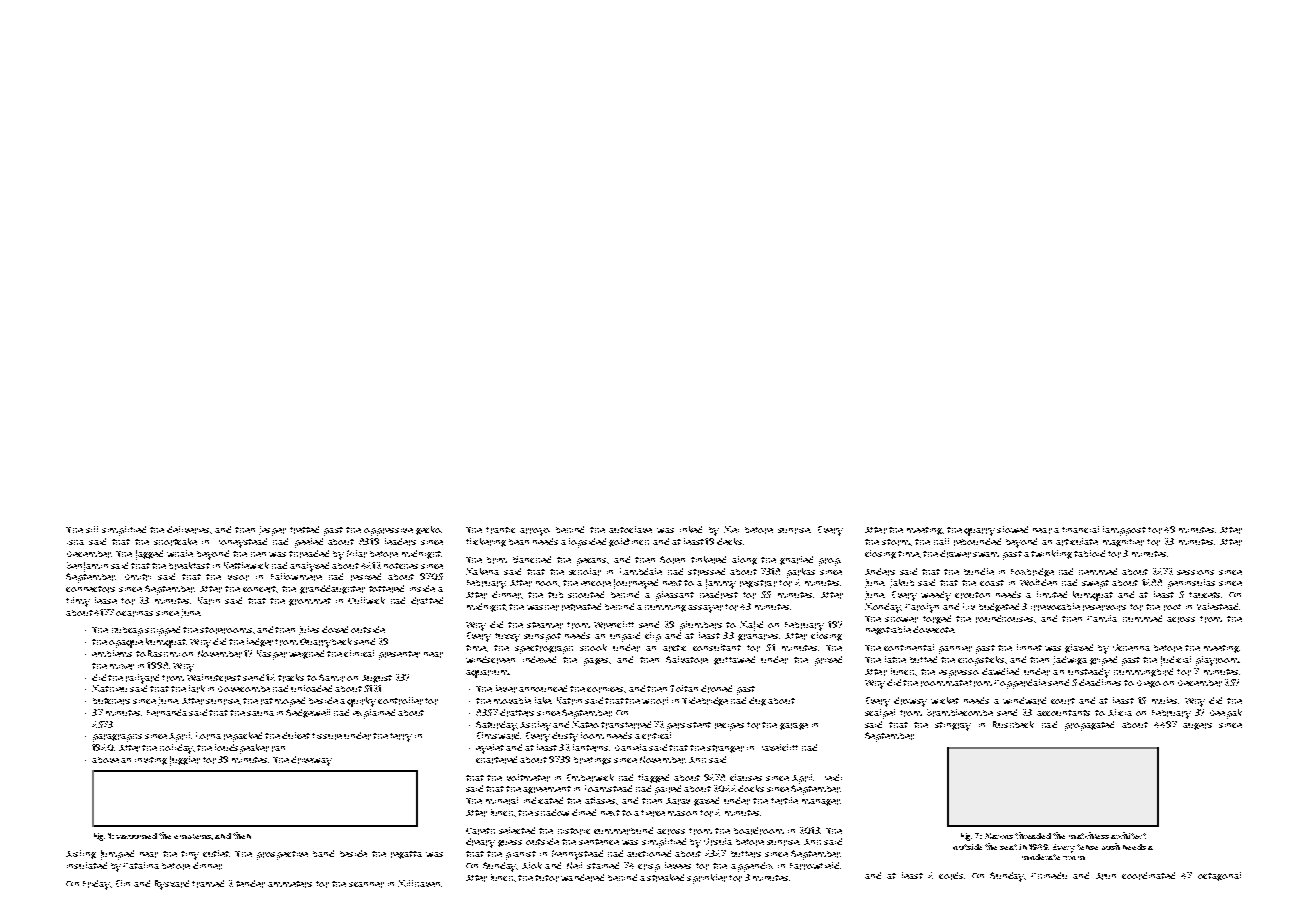  Describe the element at coordinates (1123, 543) in the document. I see `magnifier` at that location.
